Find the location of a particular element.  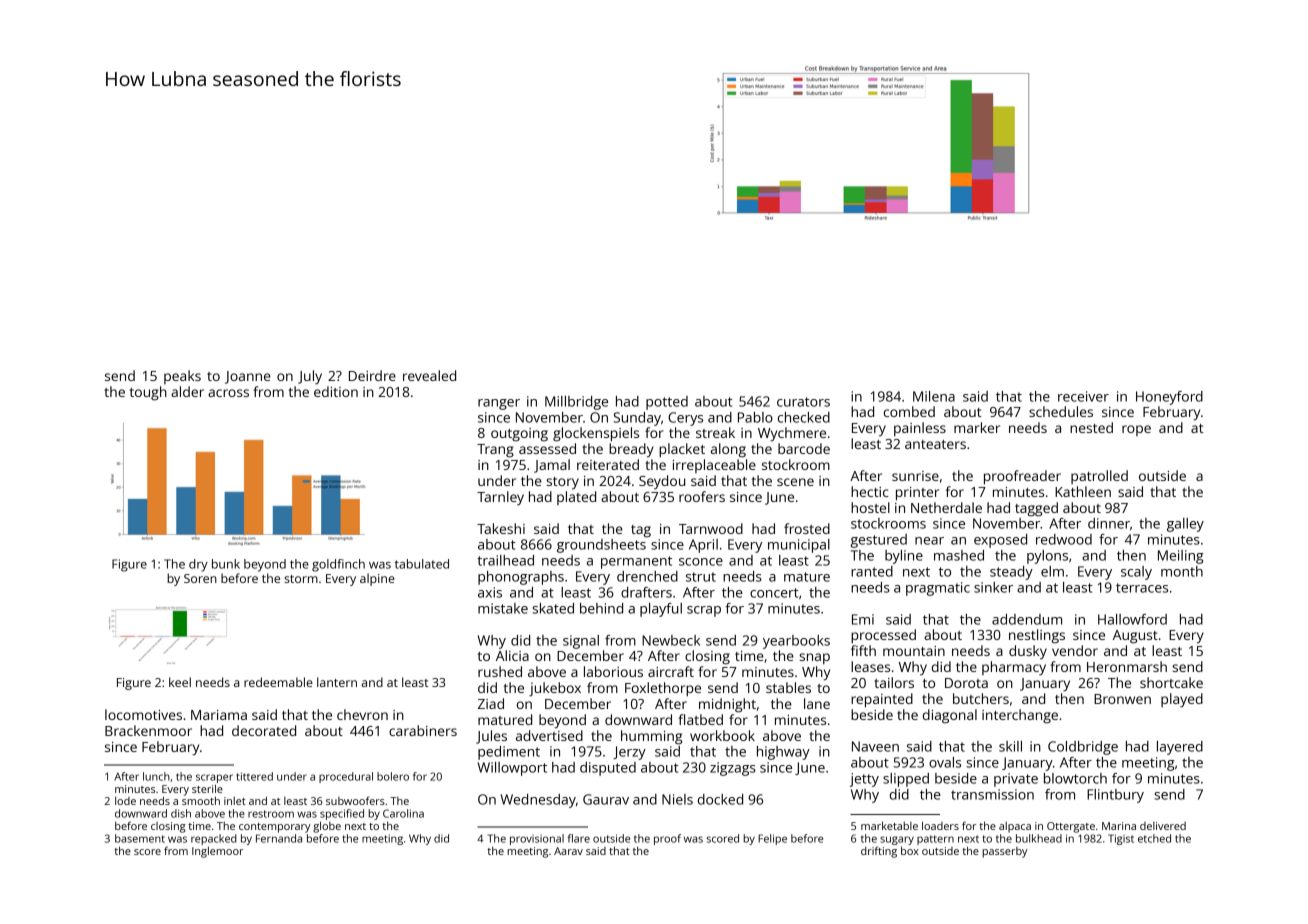

receiver is located at coordinates (1083, 396).
